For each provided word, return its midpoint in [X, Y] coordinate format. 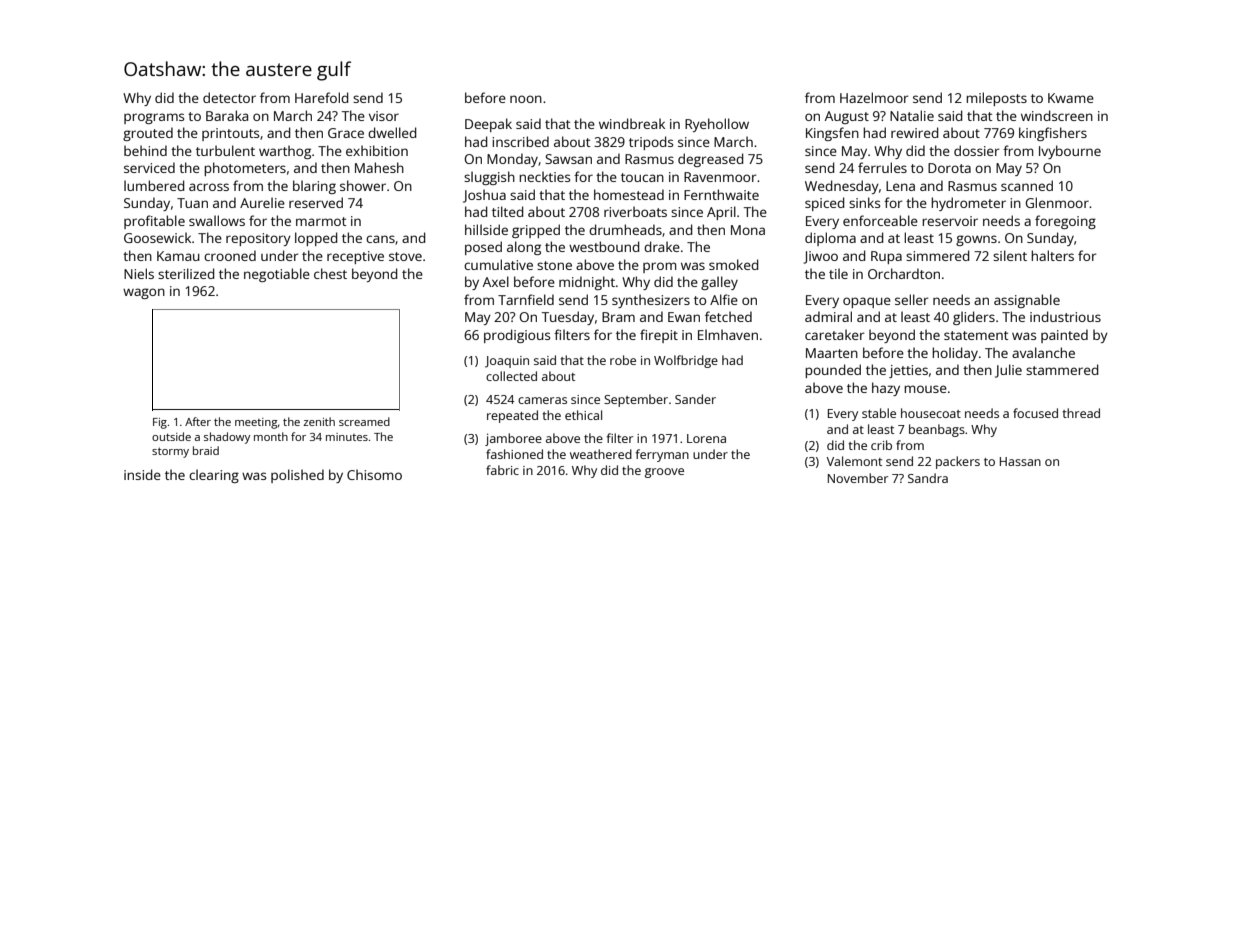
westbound [604, 246]
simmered [938, 255]
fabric [502, 470]
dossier [976, 150]
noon [526, 99]
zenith [319, 421]
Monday [512, 160]
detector [229, 97]
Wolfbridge [686, 361]
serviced [149, 167]
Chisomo [374, 474]
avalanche [1043, 352]
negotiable [277, 275]
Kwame [1071, 98]
